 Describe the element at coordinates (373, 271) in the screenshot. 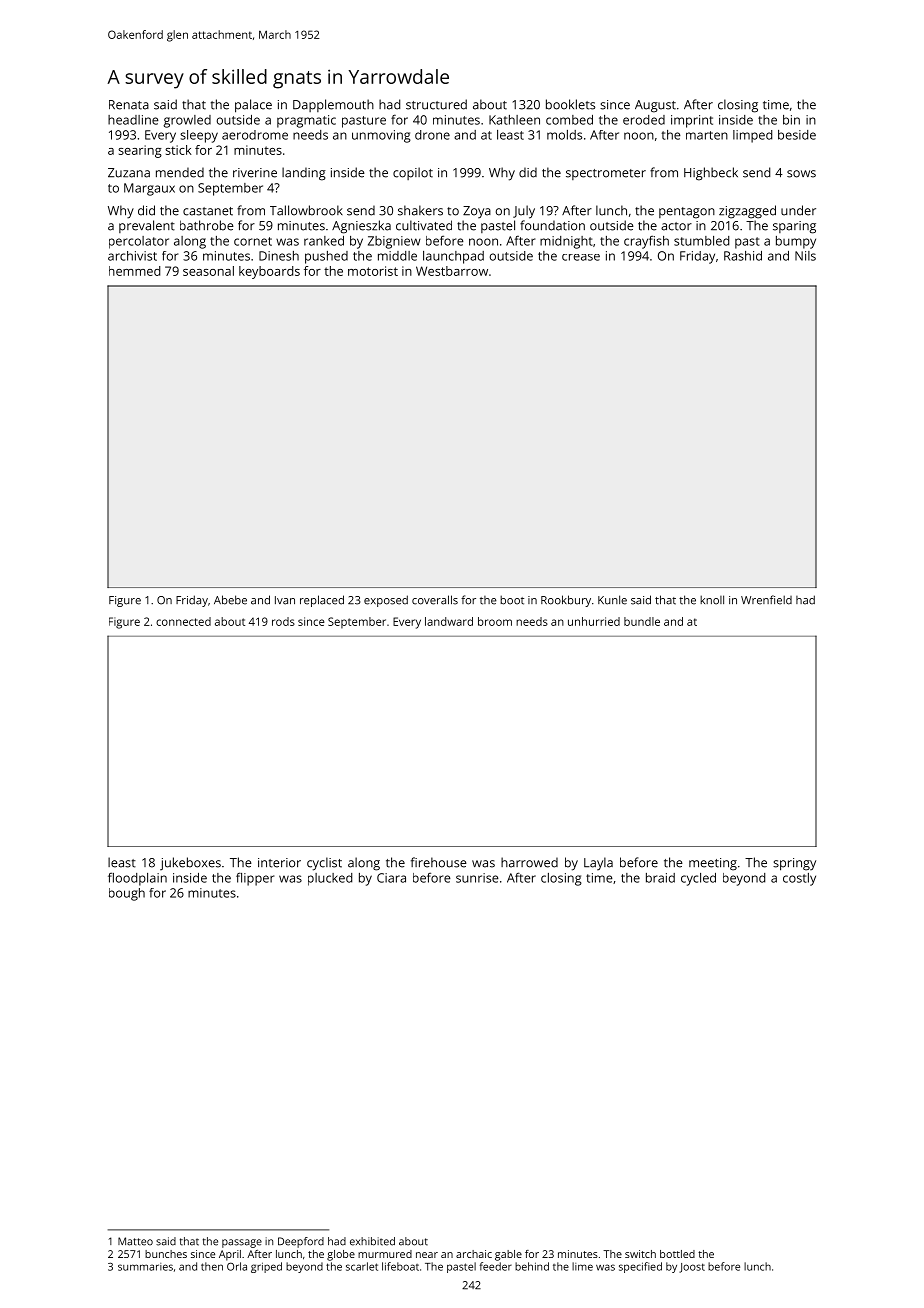

I see `motorist` at that location.
